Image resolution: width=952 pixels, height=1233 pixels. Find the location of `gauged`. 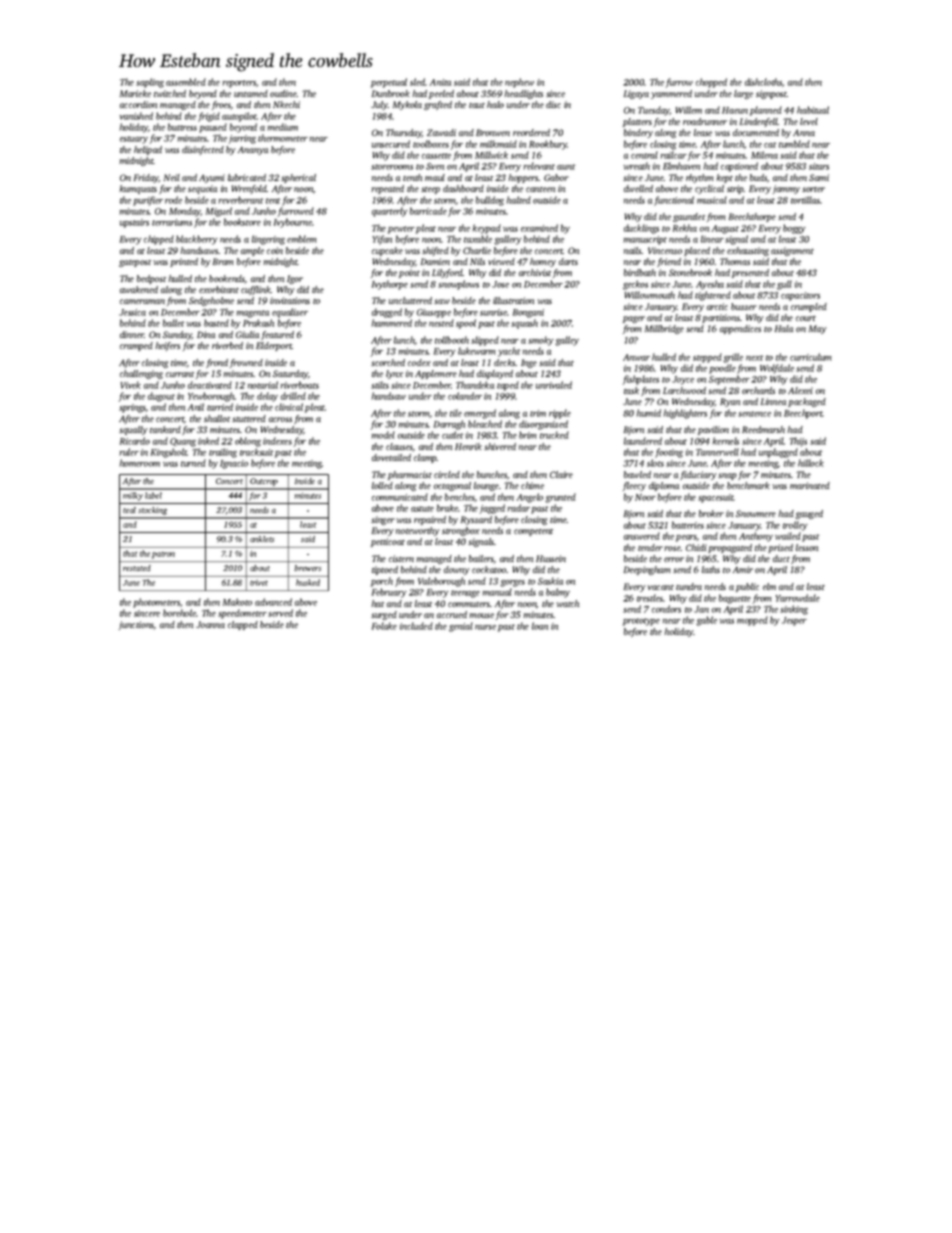

gauged is located at coordinates (809, 514).
